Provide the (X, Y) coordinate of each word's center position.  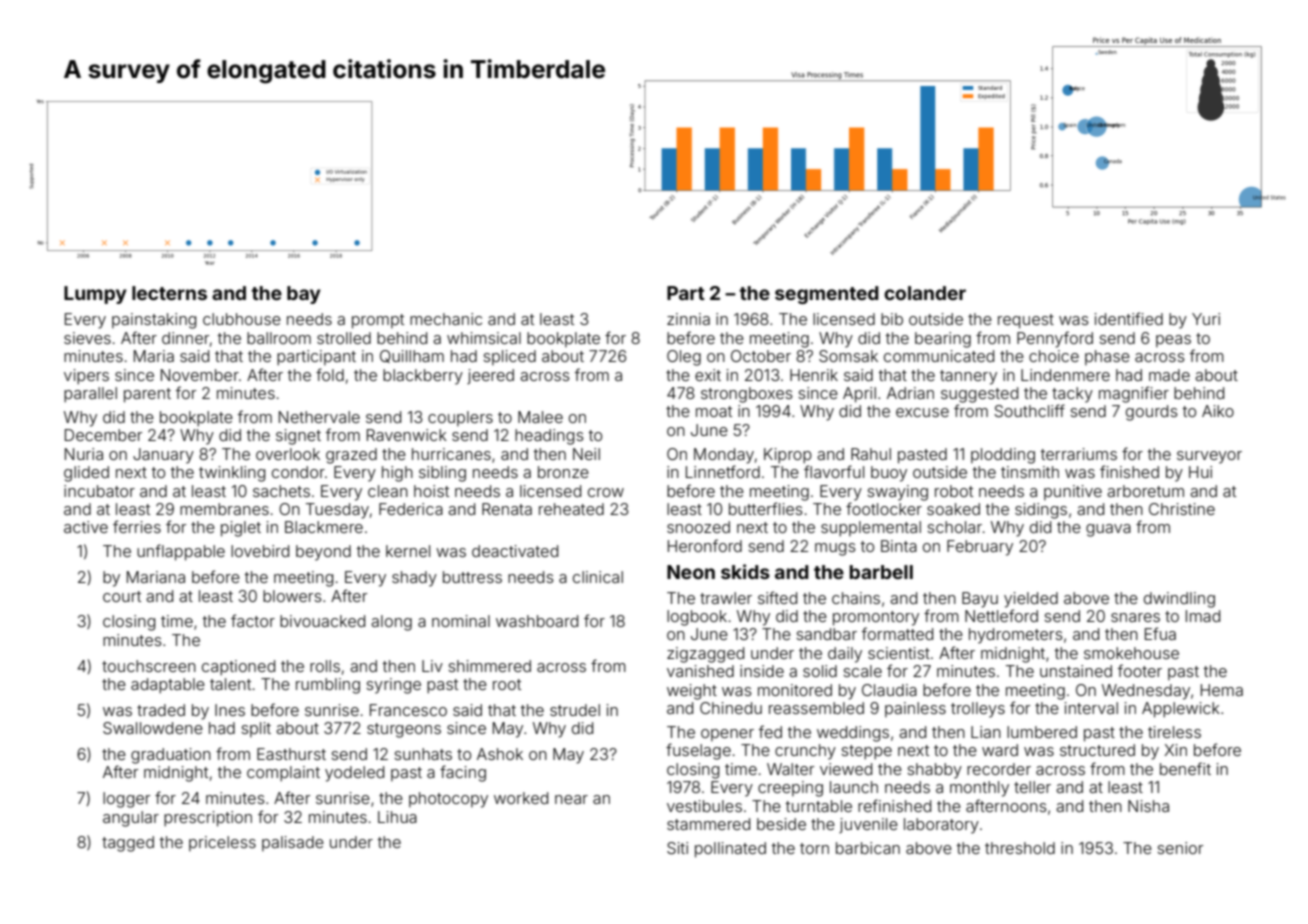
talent (230, 684)
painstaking (154, 321)
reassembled (816, 708)
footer (1139, 670)
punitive (1073, 492)
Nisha (1148, 806)
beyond (323, 553)
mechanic (446, 319)
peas (1173, 341)
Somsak (848, 356)
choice (1054, 356)
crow (606, 492)
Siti (677, 848)
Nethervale (319, 417)
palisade (293, 843)
